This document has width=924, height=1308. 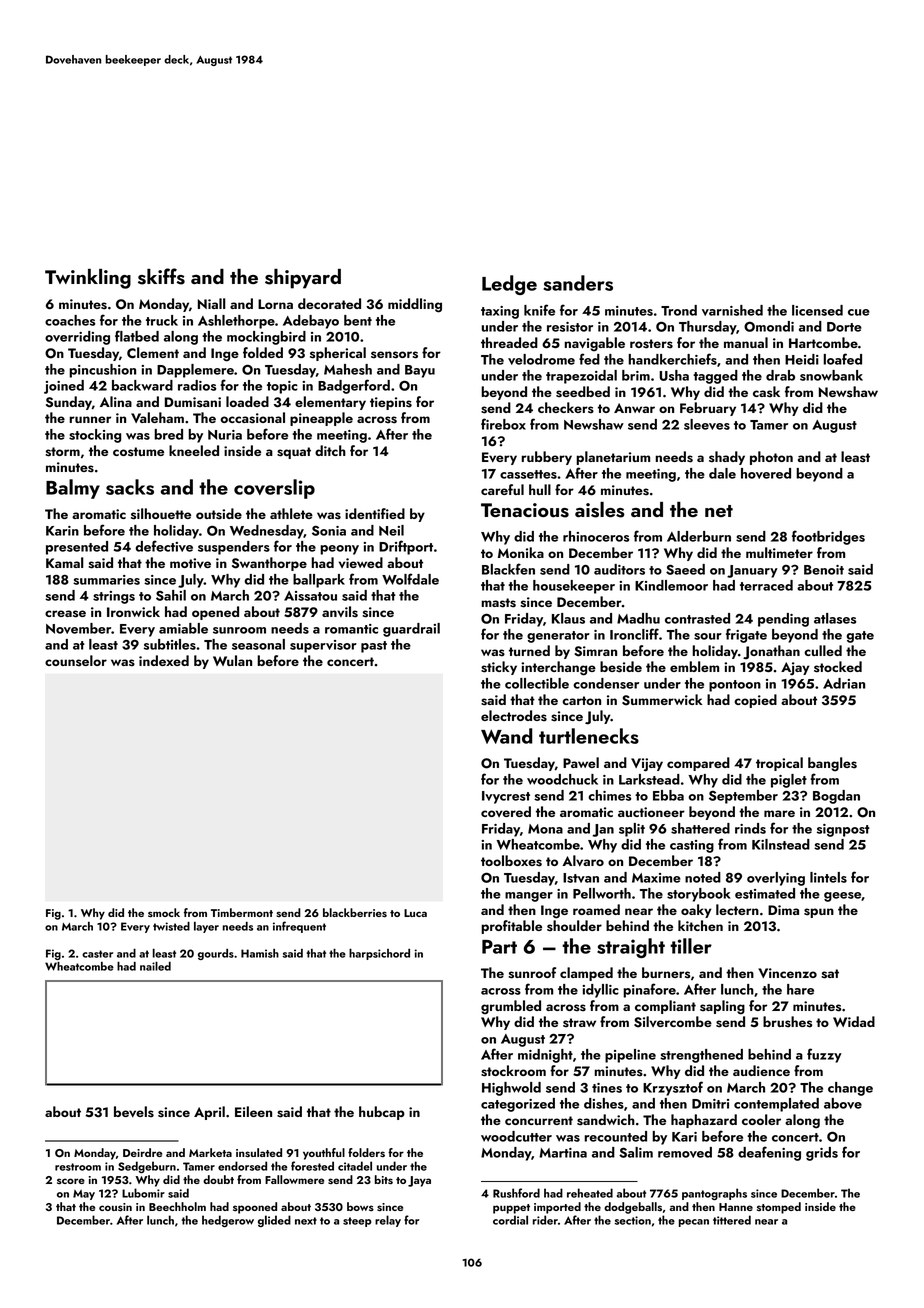 I want to click on Balmy, so click(x=73, y=489).
